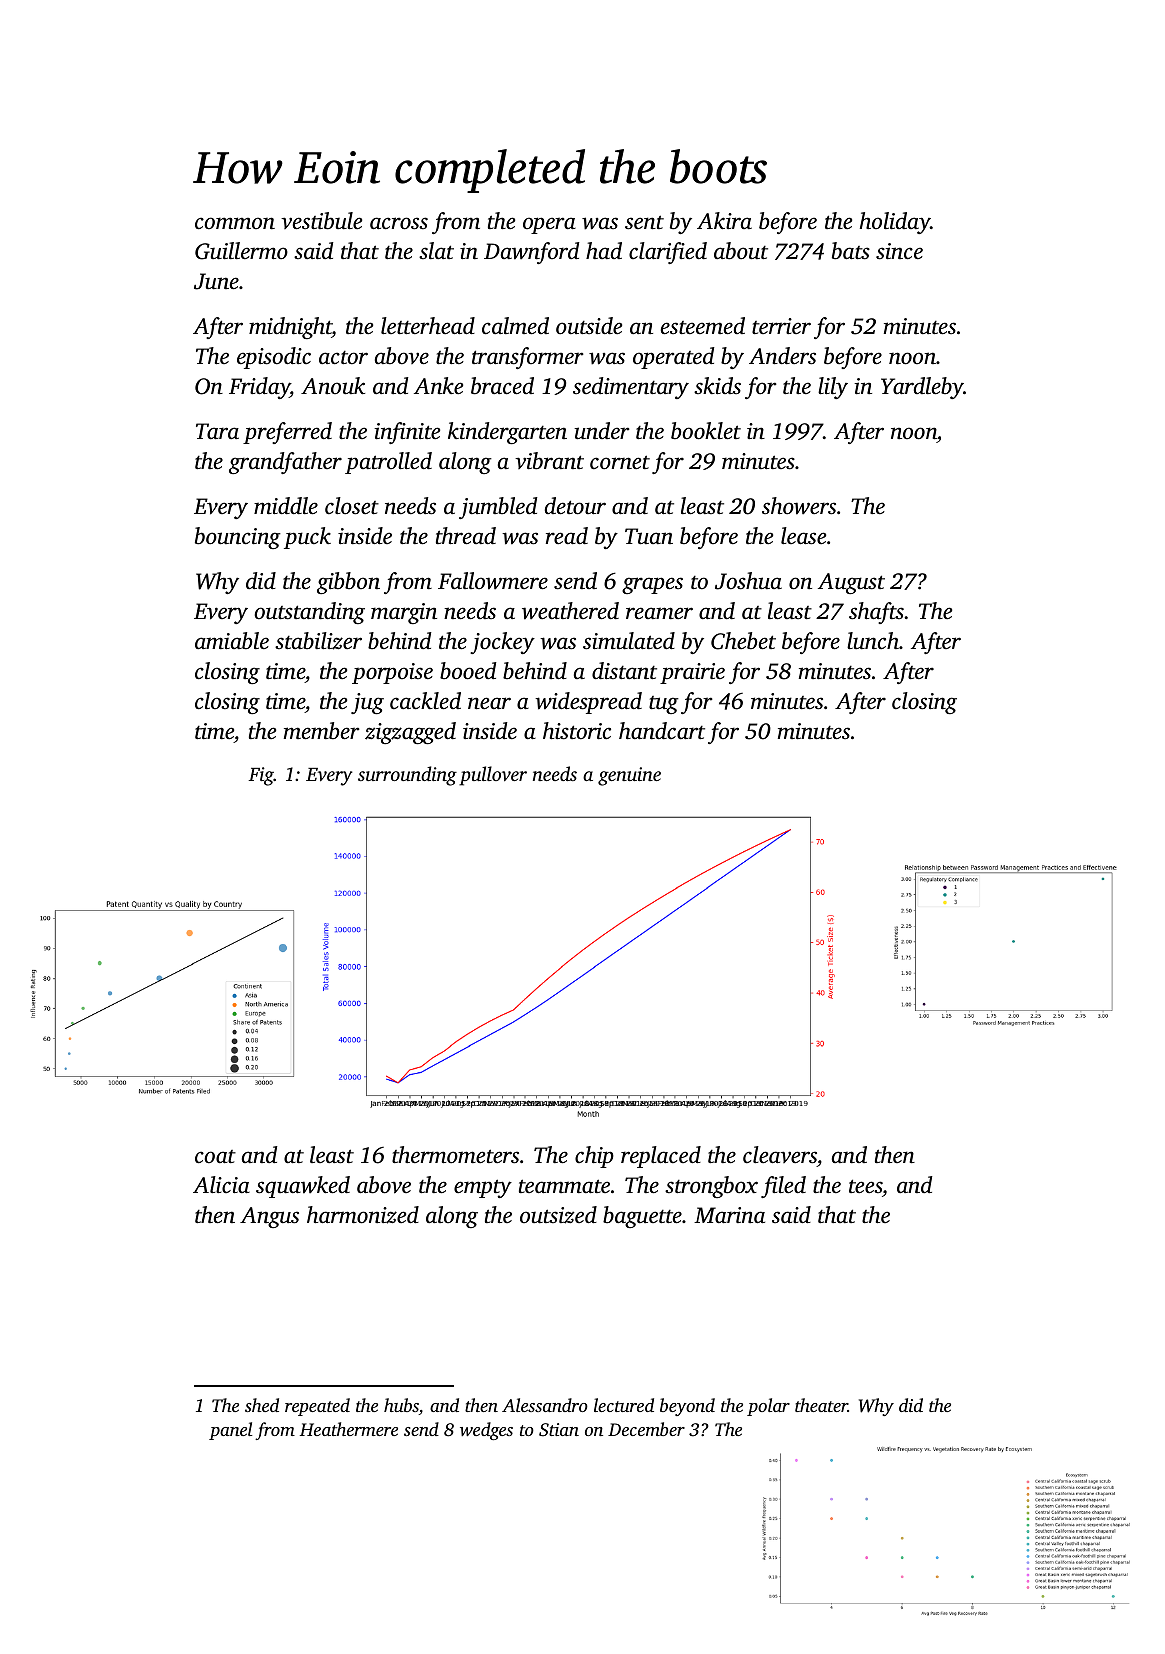 The width and height of the document is (1165, 1654). Describe the element at coordinates (833, 388) in the document. I see `lily` at that location.
